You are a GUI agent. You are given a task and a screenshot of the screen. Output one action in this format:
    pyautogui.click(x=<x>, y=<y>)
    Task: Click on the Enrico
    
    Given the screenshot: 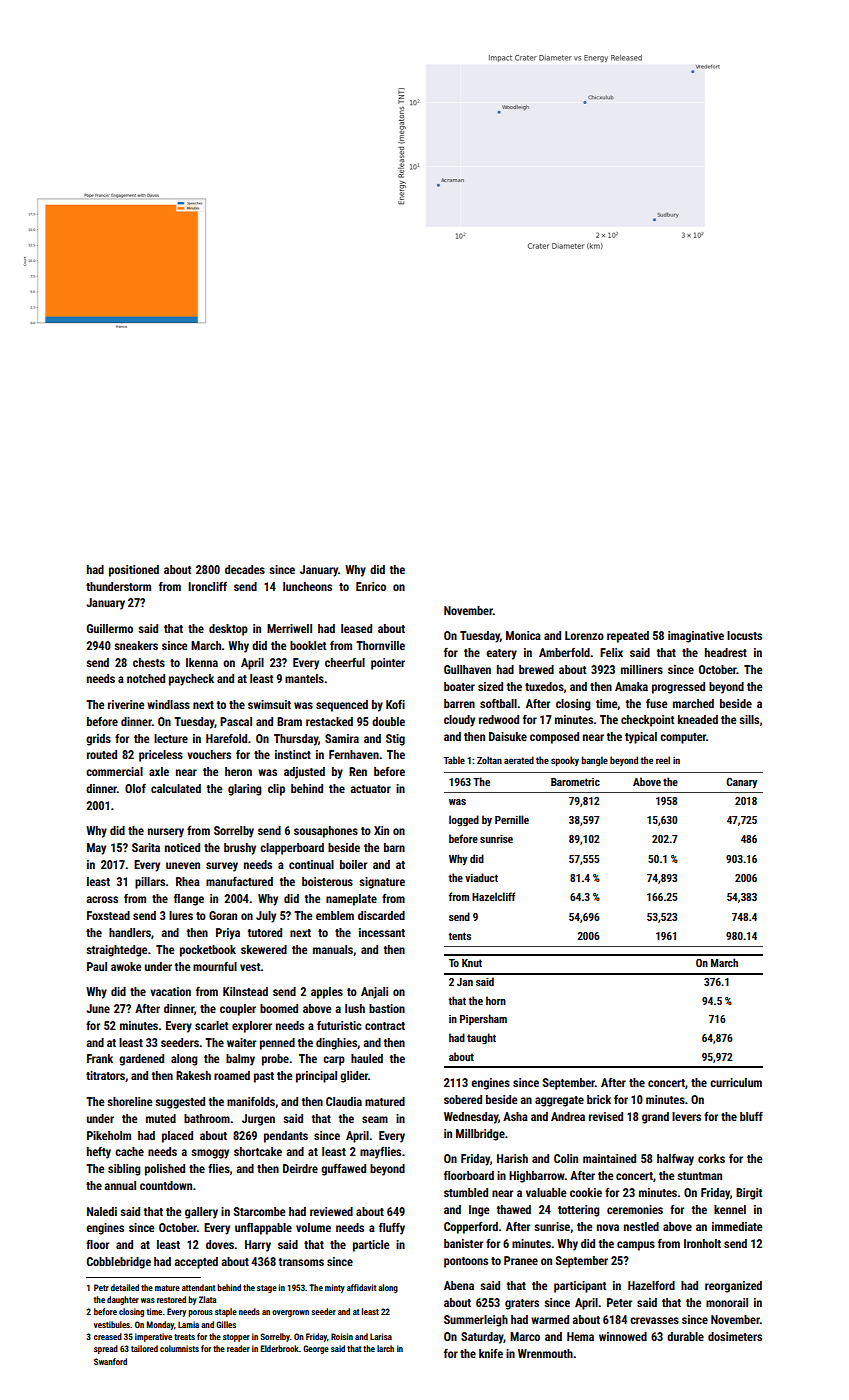 What is the action you would take?
    pyautogui.click(x=371, y=586)
